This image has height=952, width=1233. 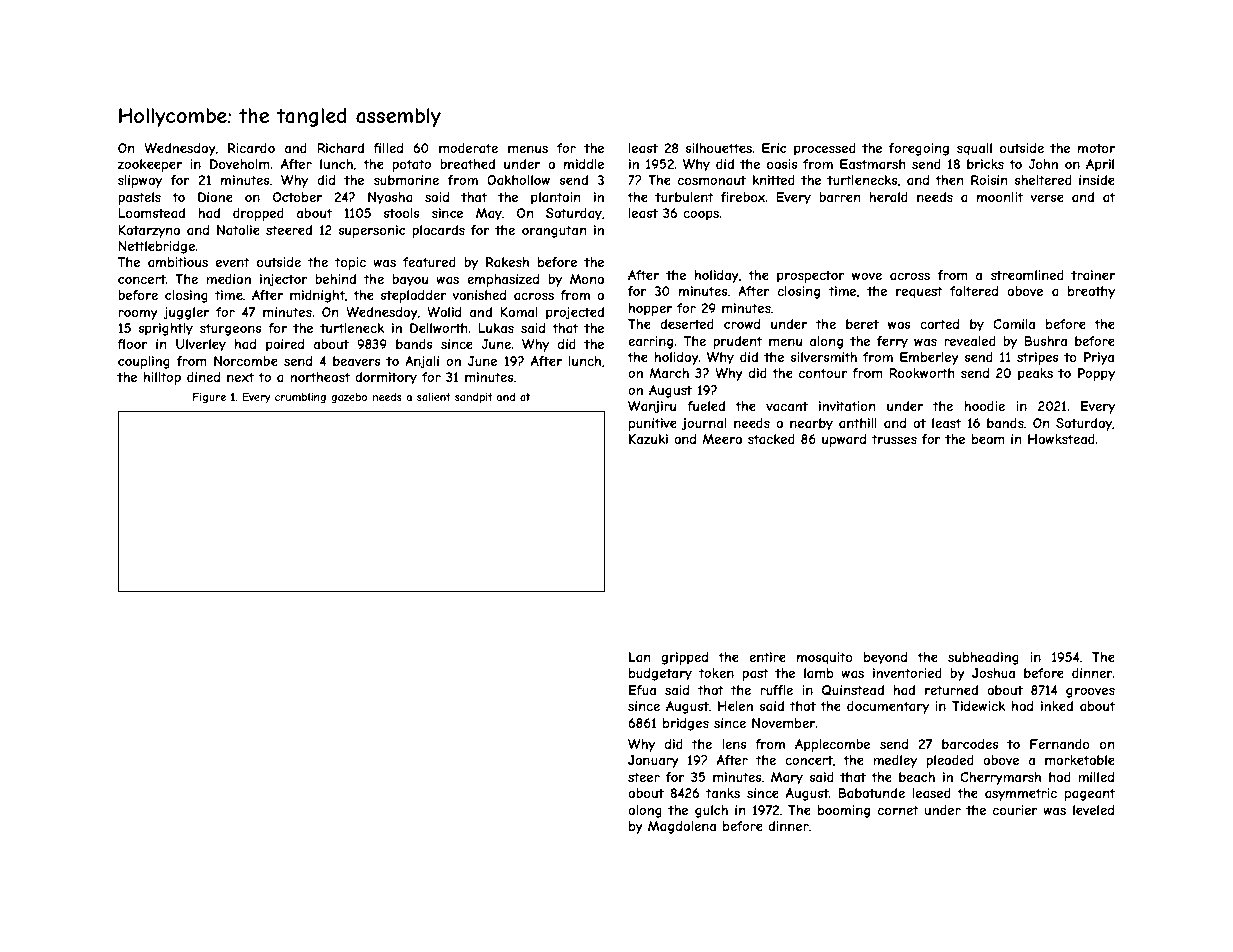 What do you see at coordinates (468, 148) in the image?
I see `moderate` at bounding box center [468, 148].
